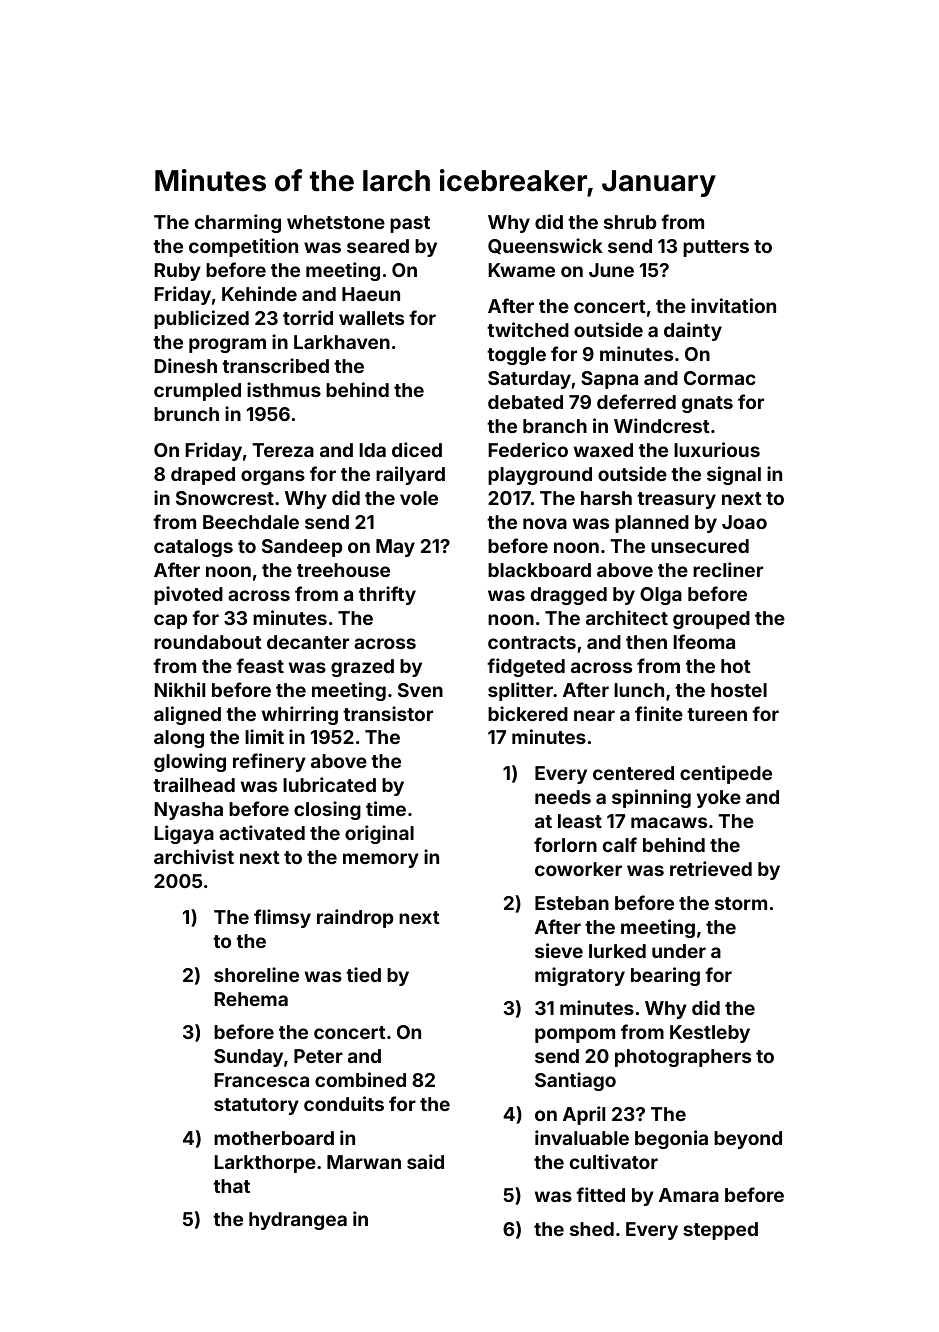 The height and width of the image is (1332, 939). I want to click on macaws, so click(669, 822).
